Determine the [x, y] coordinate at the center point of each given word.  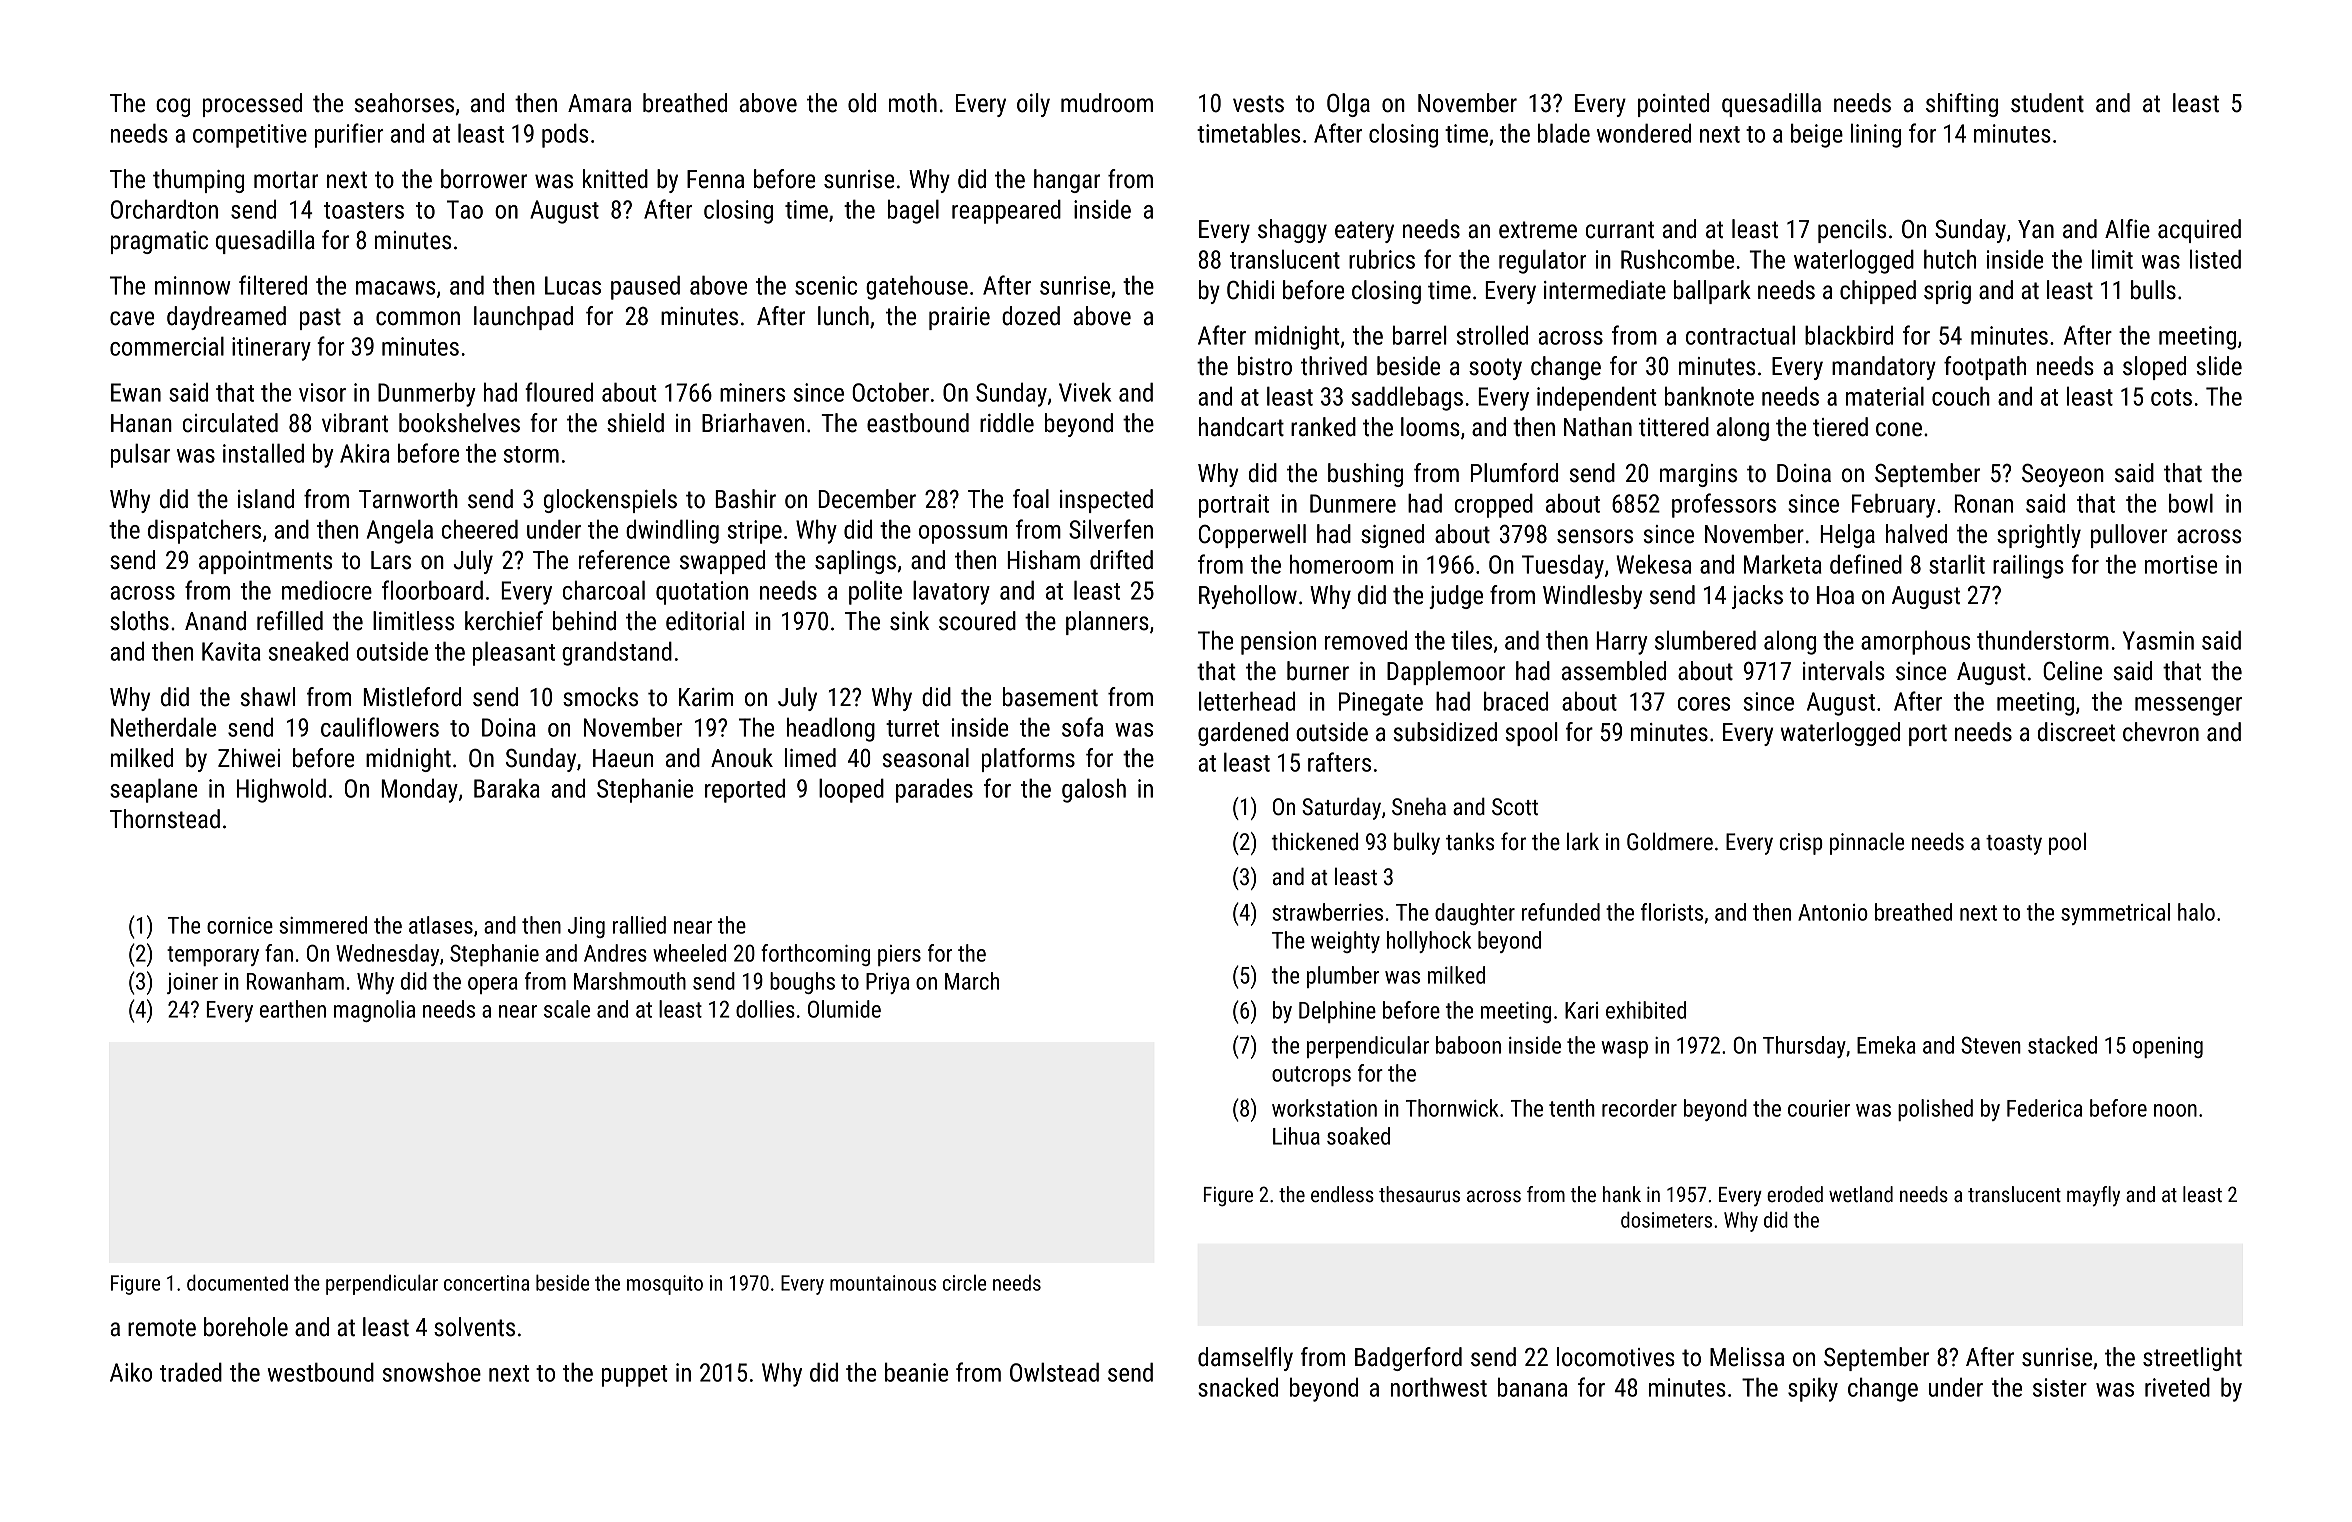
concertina [486, 1283]
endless [1342, 1194]
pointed [1673, 105]
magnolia [374, 1011]
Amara [599, 103]
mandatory [1884, 368]
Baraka [507, 788]
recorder [1639, 1108]
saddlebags [1407, 398]
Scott [1515, 807]
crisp [1801, 844]
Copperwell [1252, 536]
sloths [139, 621]
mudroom [1107, 103]
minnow [193, 285]
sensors [1595, 536]
